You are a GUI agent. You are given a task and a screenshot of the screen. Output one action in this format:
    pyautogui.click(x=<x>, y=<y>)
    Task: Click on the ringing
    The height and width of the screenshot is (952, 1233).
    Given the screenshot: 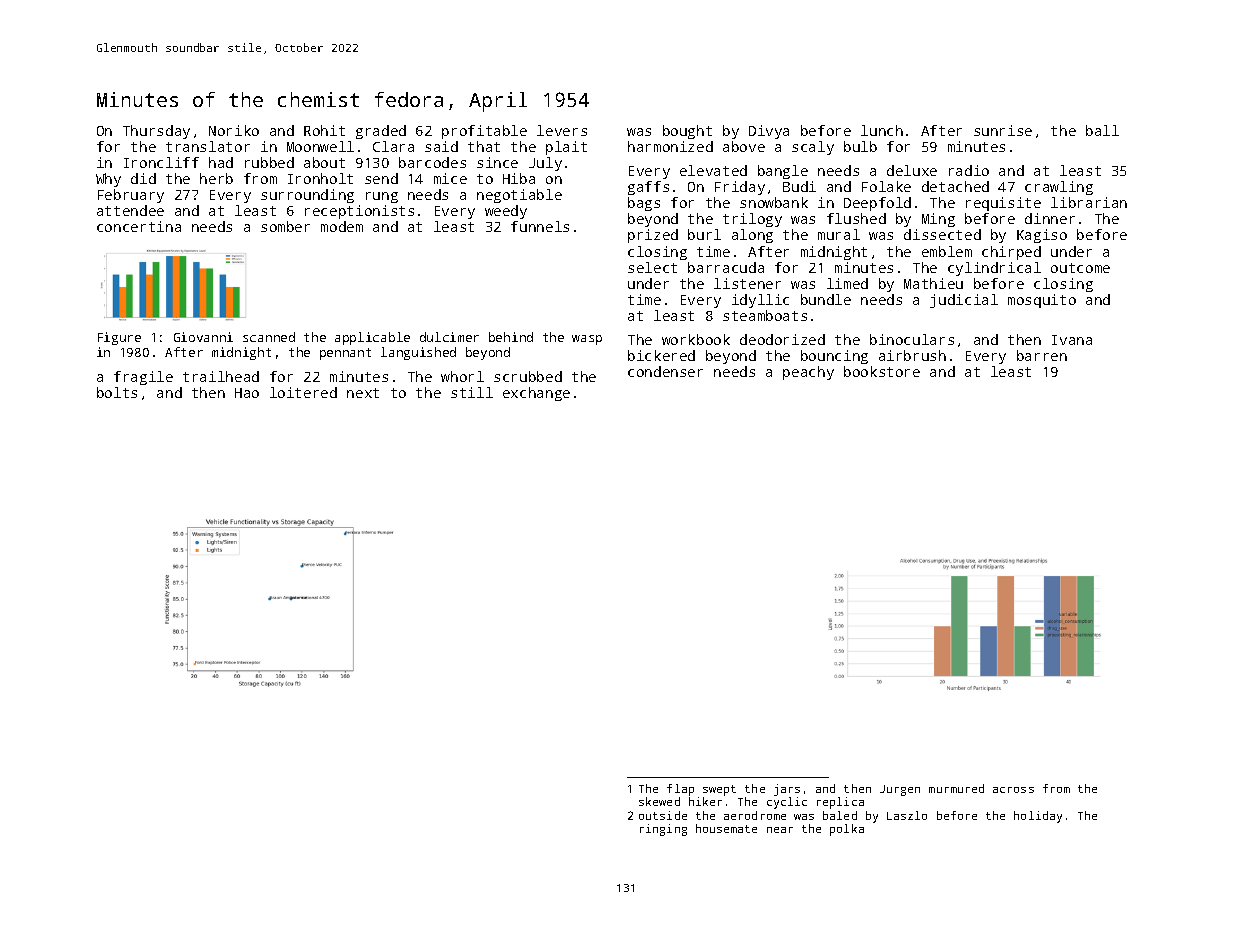 What is the action you would take?
    pyautogui.click(x=663, y=830)
